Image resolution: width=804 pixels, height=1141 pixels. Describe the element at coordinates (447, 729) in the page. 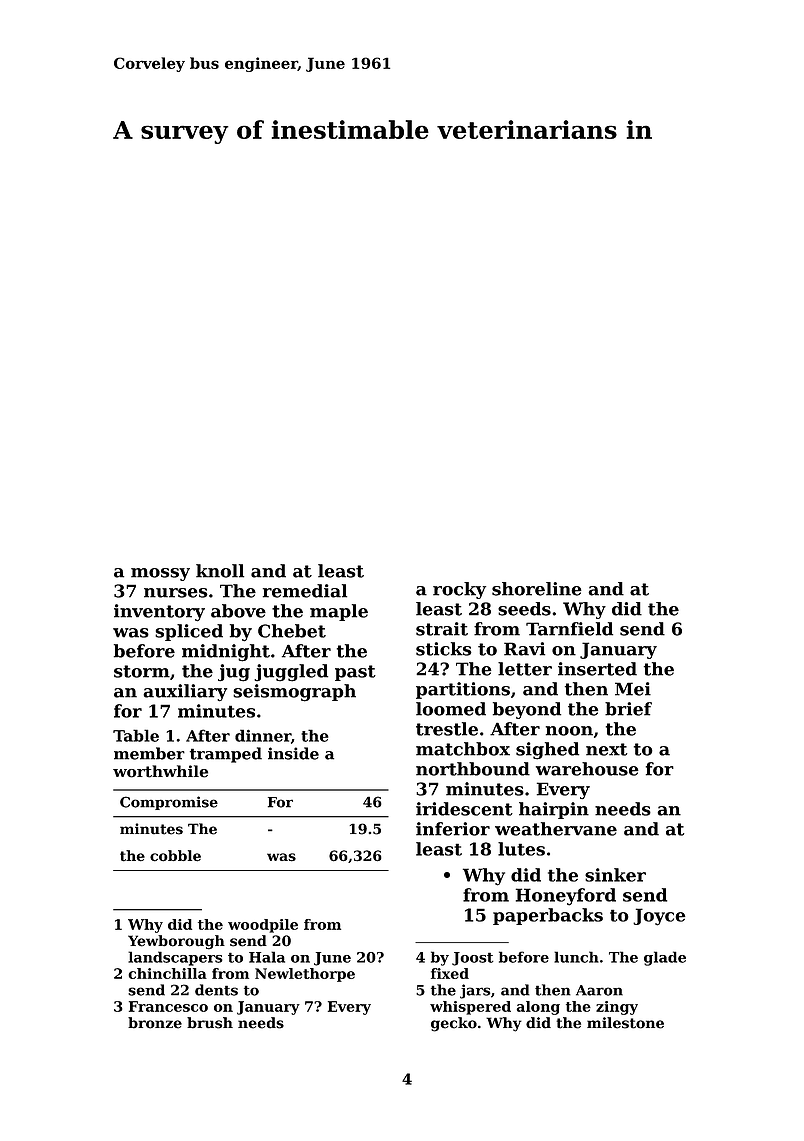

I see `trestle` at that location.
